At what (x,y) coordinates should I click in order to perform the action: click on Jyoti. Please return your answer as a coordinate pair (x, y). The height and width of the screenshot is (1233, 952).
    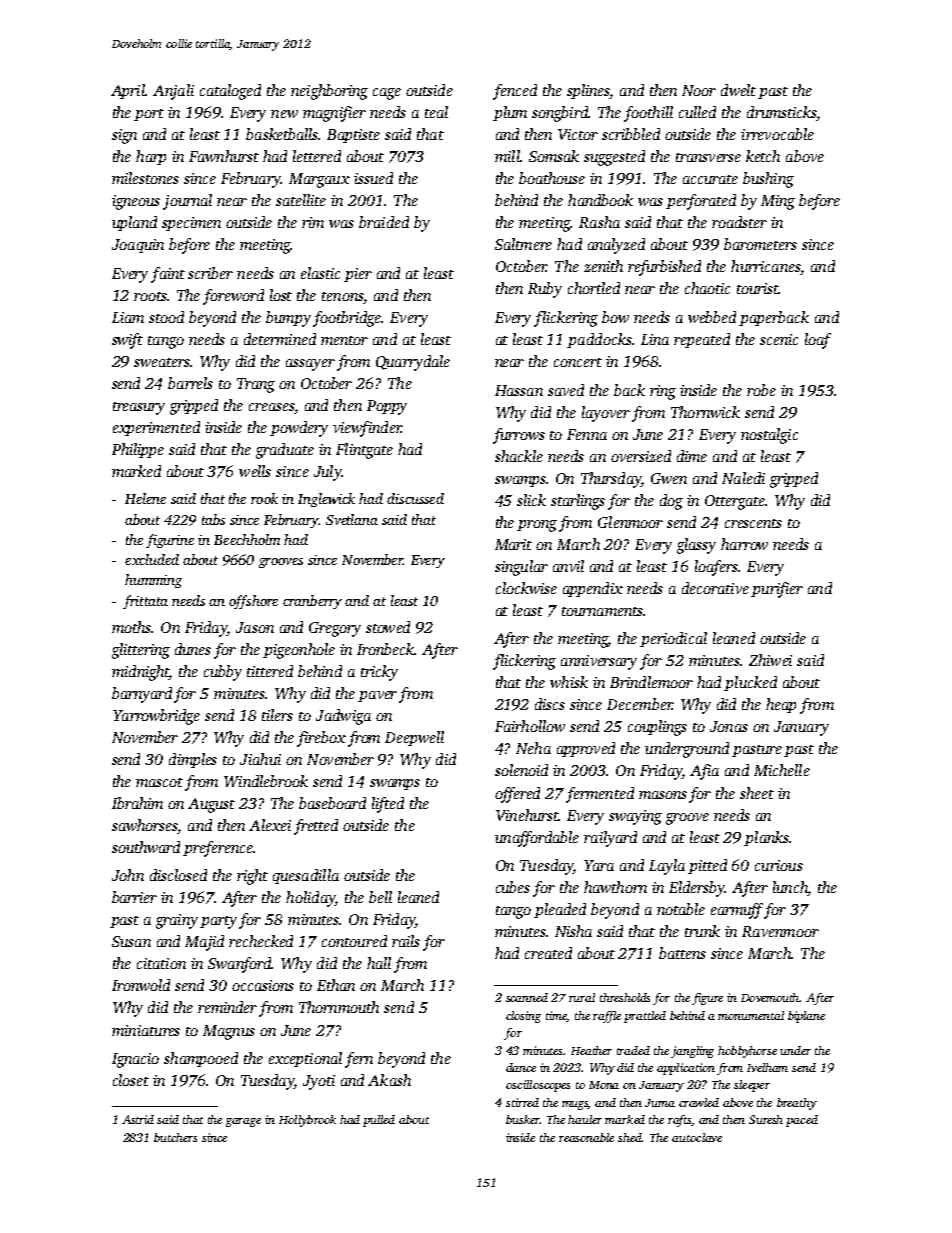
    Looking at the image, I should click on (319, 1082).
